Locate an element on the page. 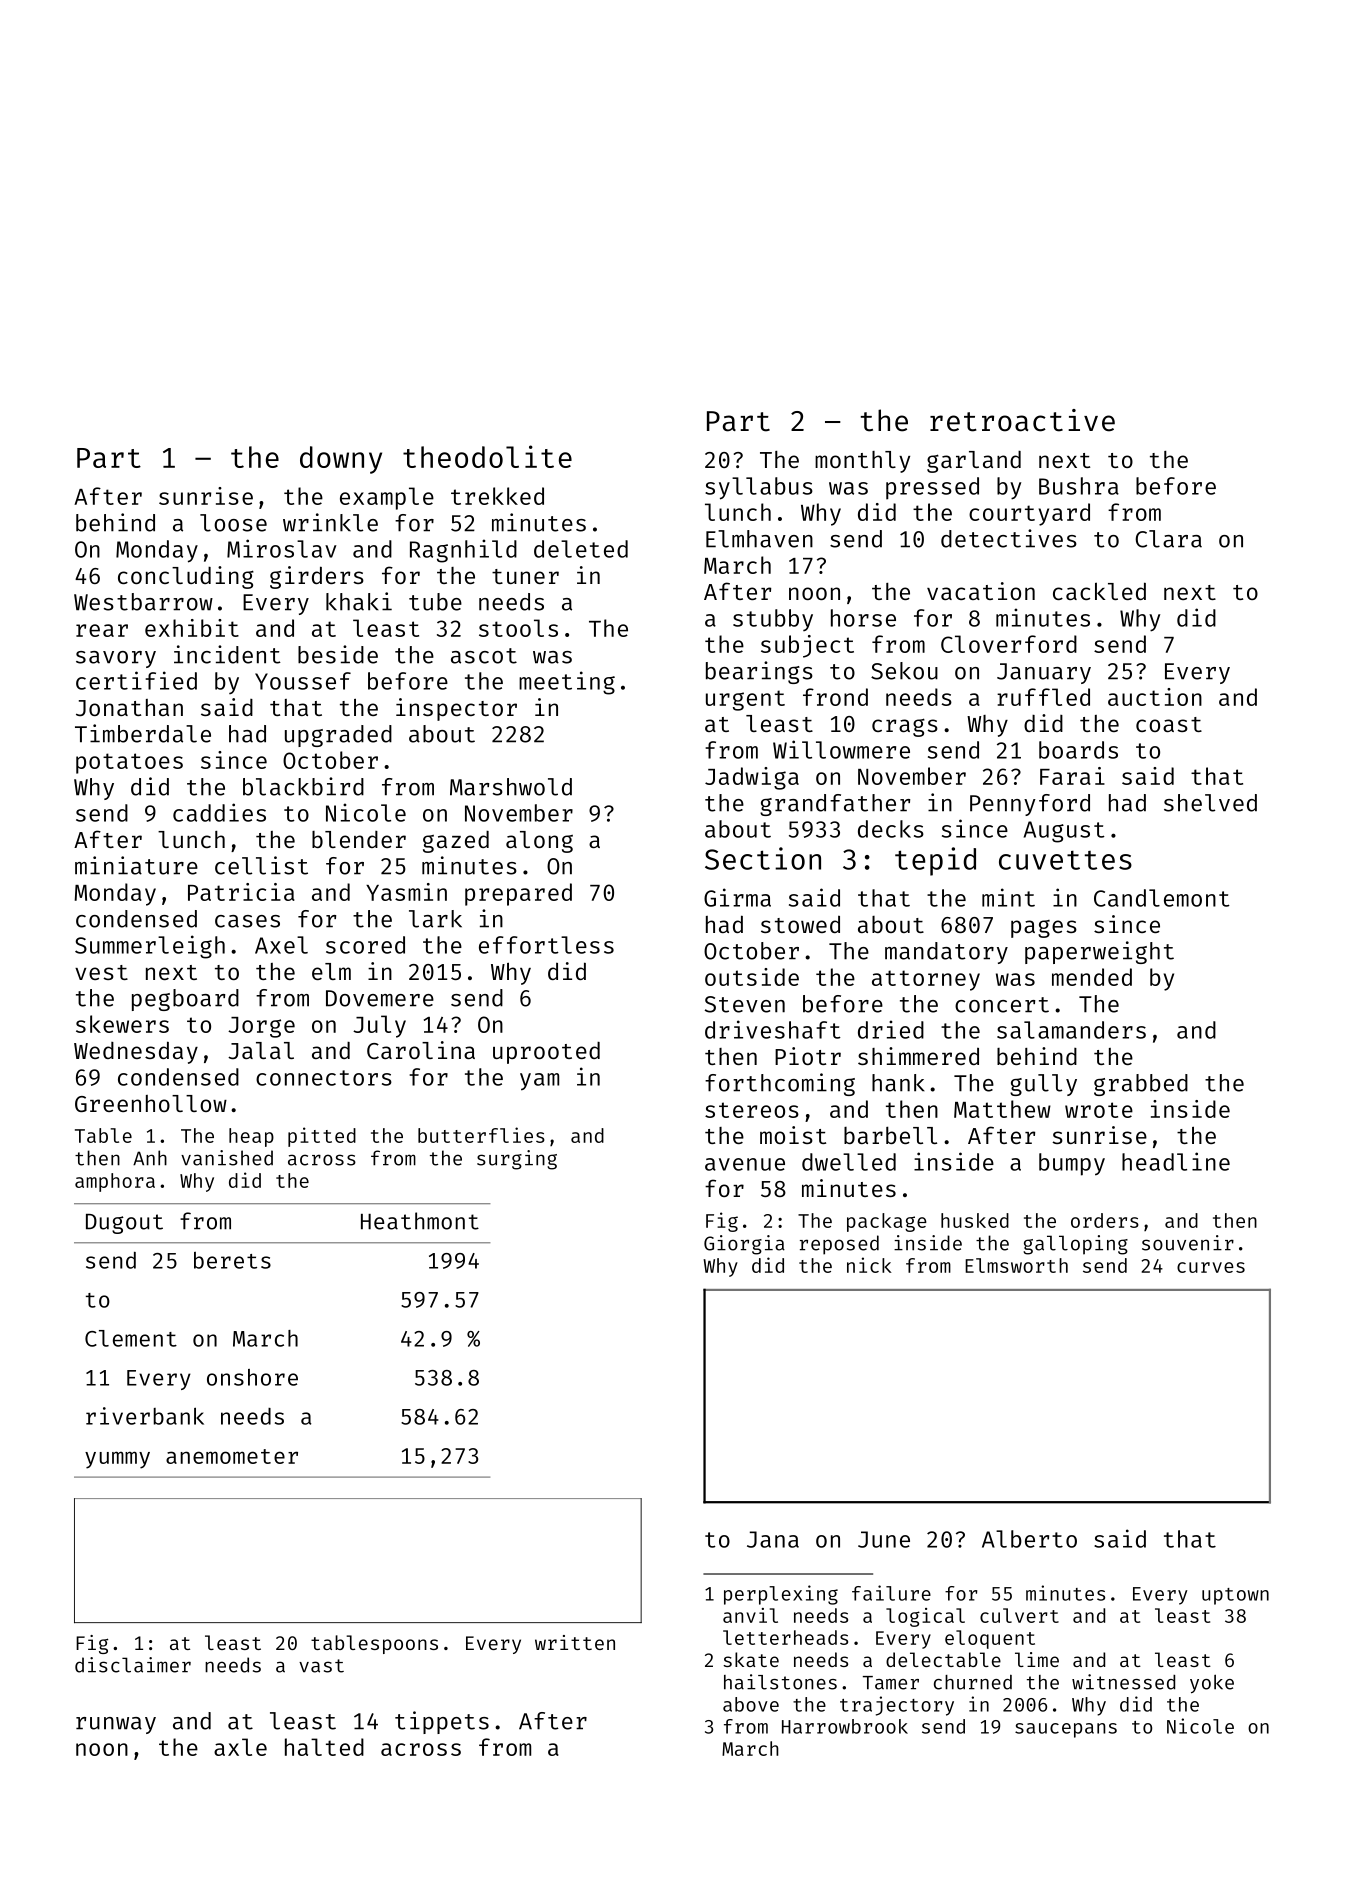 The width and height of the page is (1345, 1902). shelved is located at coordinates (1210, 803).
